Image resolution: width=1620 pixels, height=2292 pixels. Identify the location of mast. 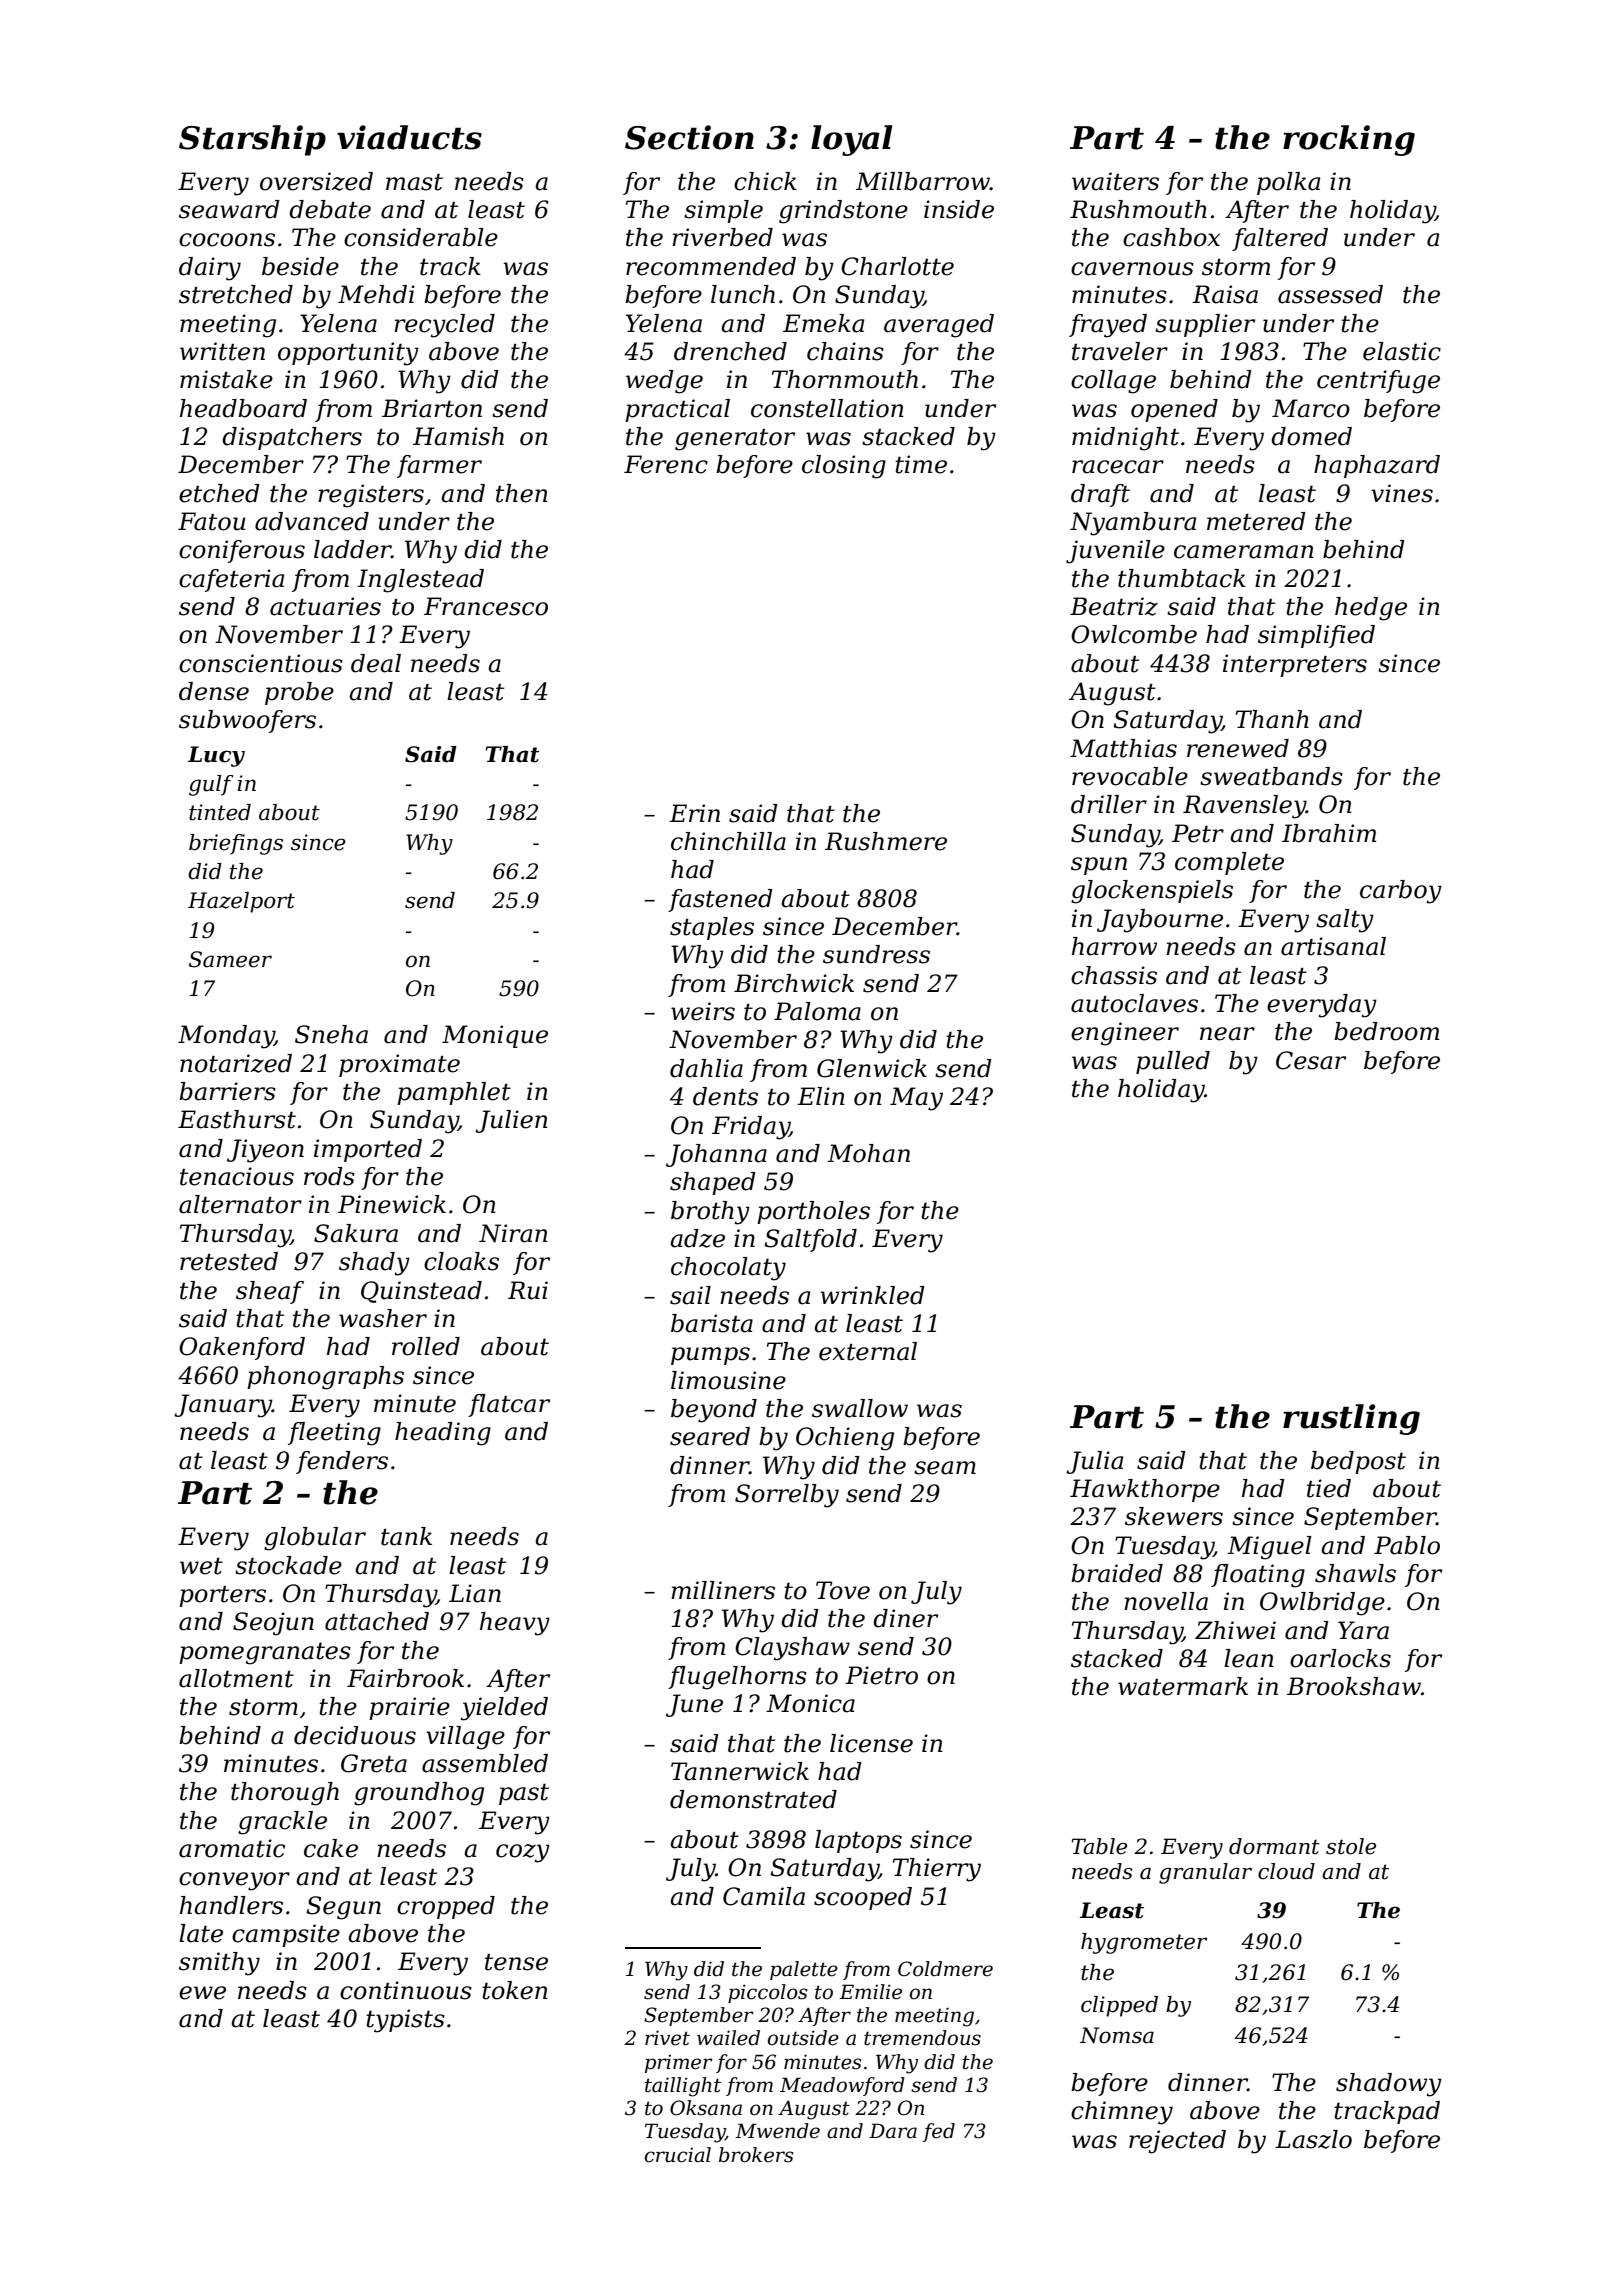
(414, 182).
